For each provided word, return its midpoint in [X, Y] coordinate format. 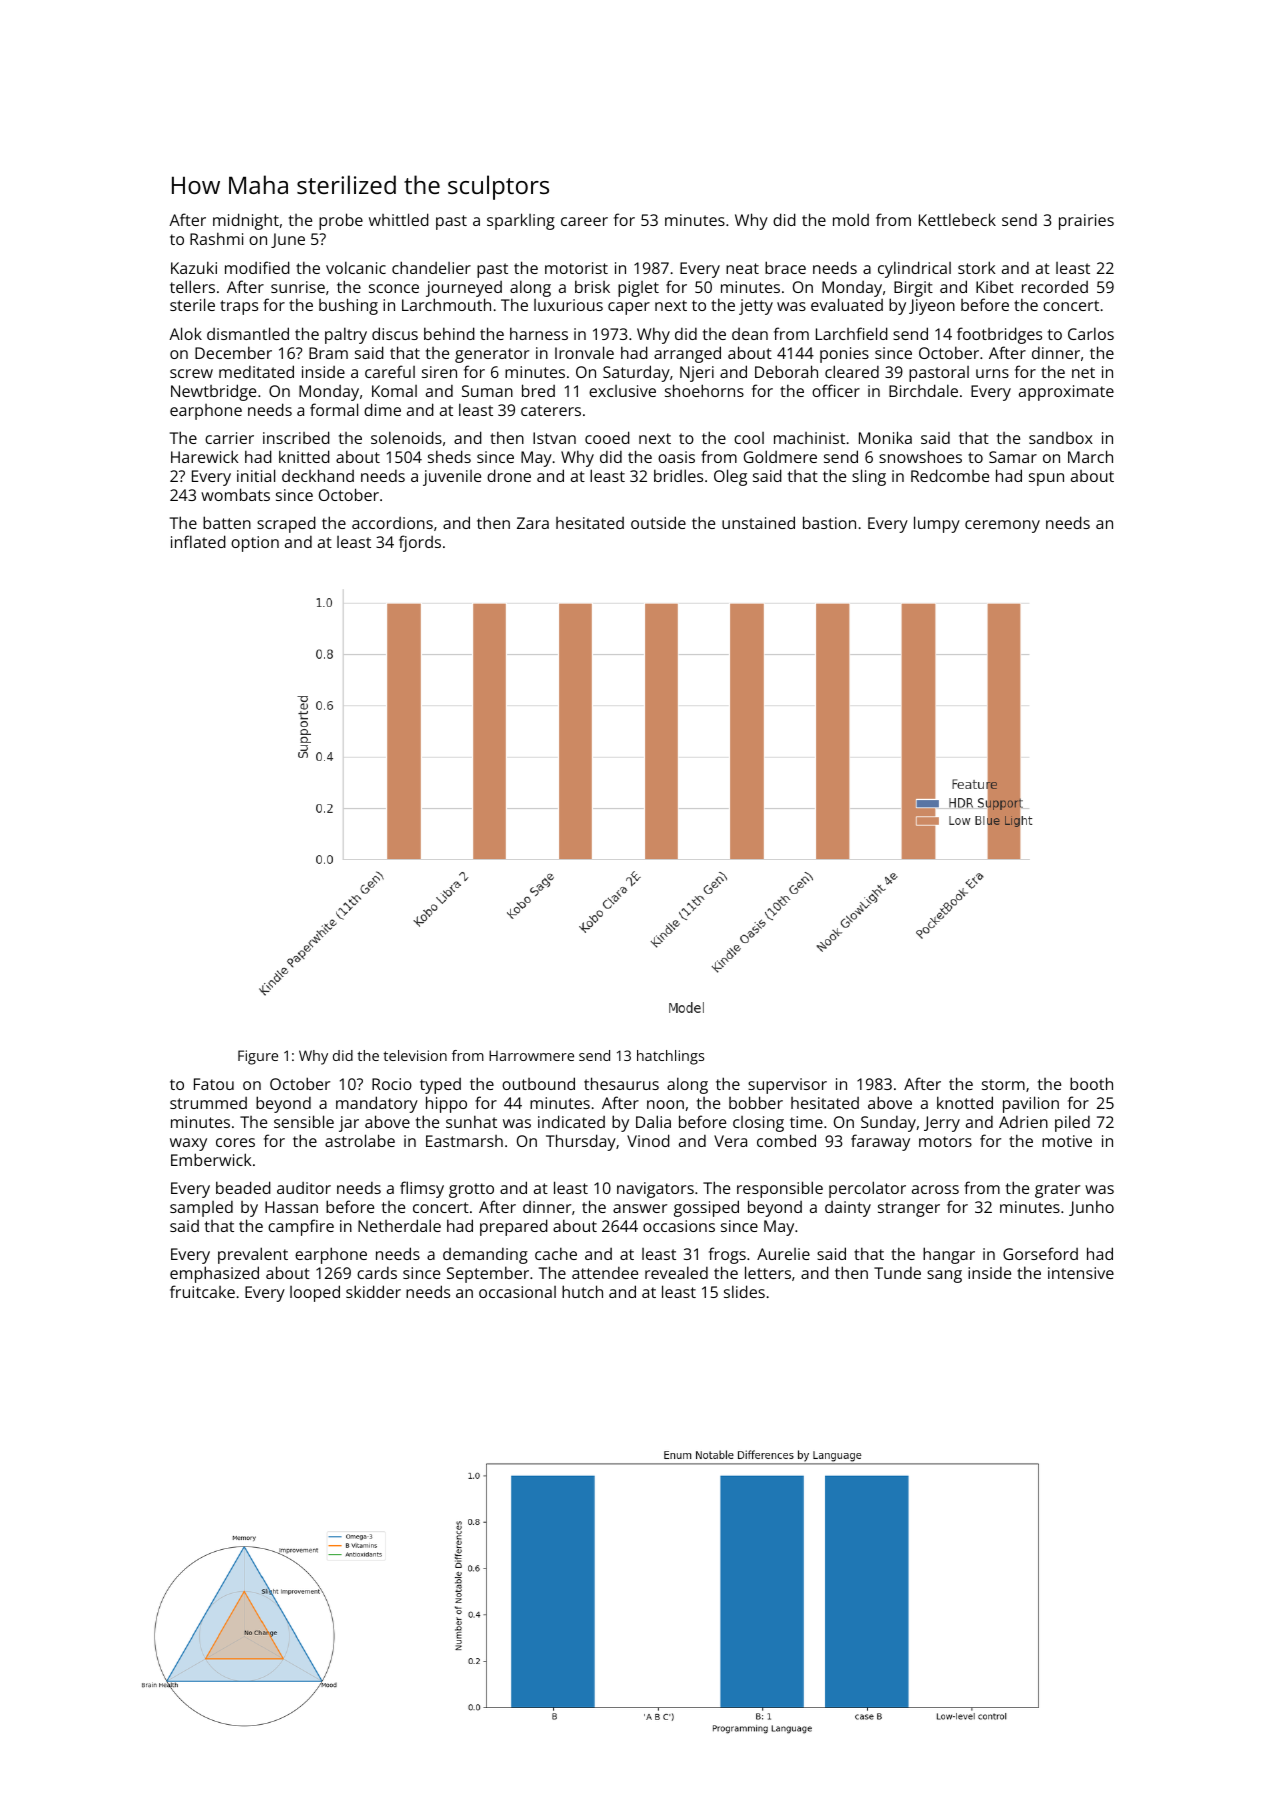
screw [191, 373]
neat [742, 268]
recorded [1055, 287]
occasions [679, 1226]
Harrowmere [531, 1055]
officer [836, 390]
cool [749, 438]
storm [1003, 1084]
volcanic [356, 267]
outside [658, 522]
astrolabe [360, 1140]
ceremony [1002, 526]
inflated [198, 541]
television [415, 1055]
